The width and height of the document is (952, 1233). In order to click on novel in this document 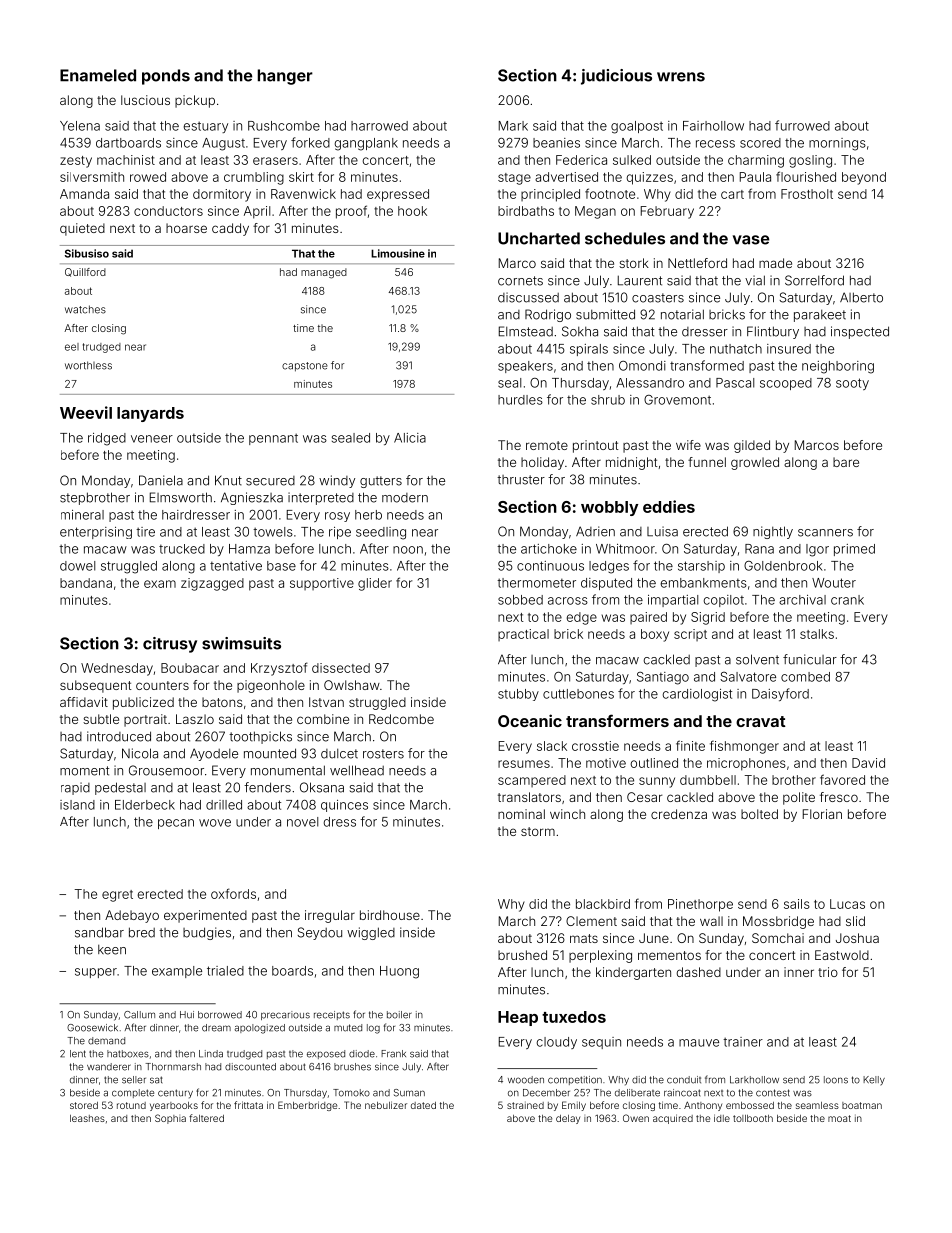, I will do `click(302, 822)`.
